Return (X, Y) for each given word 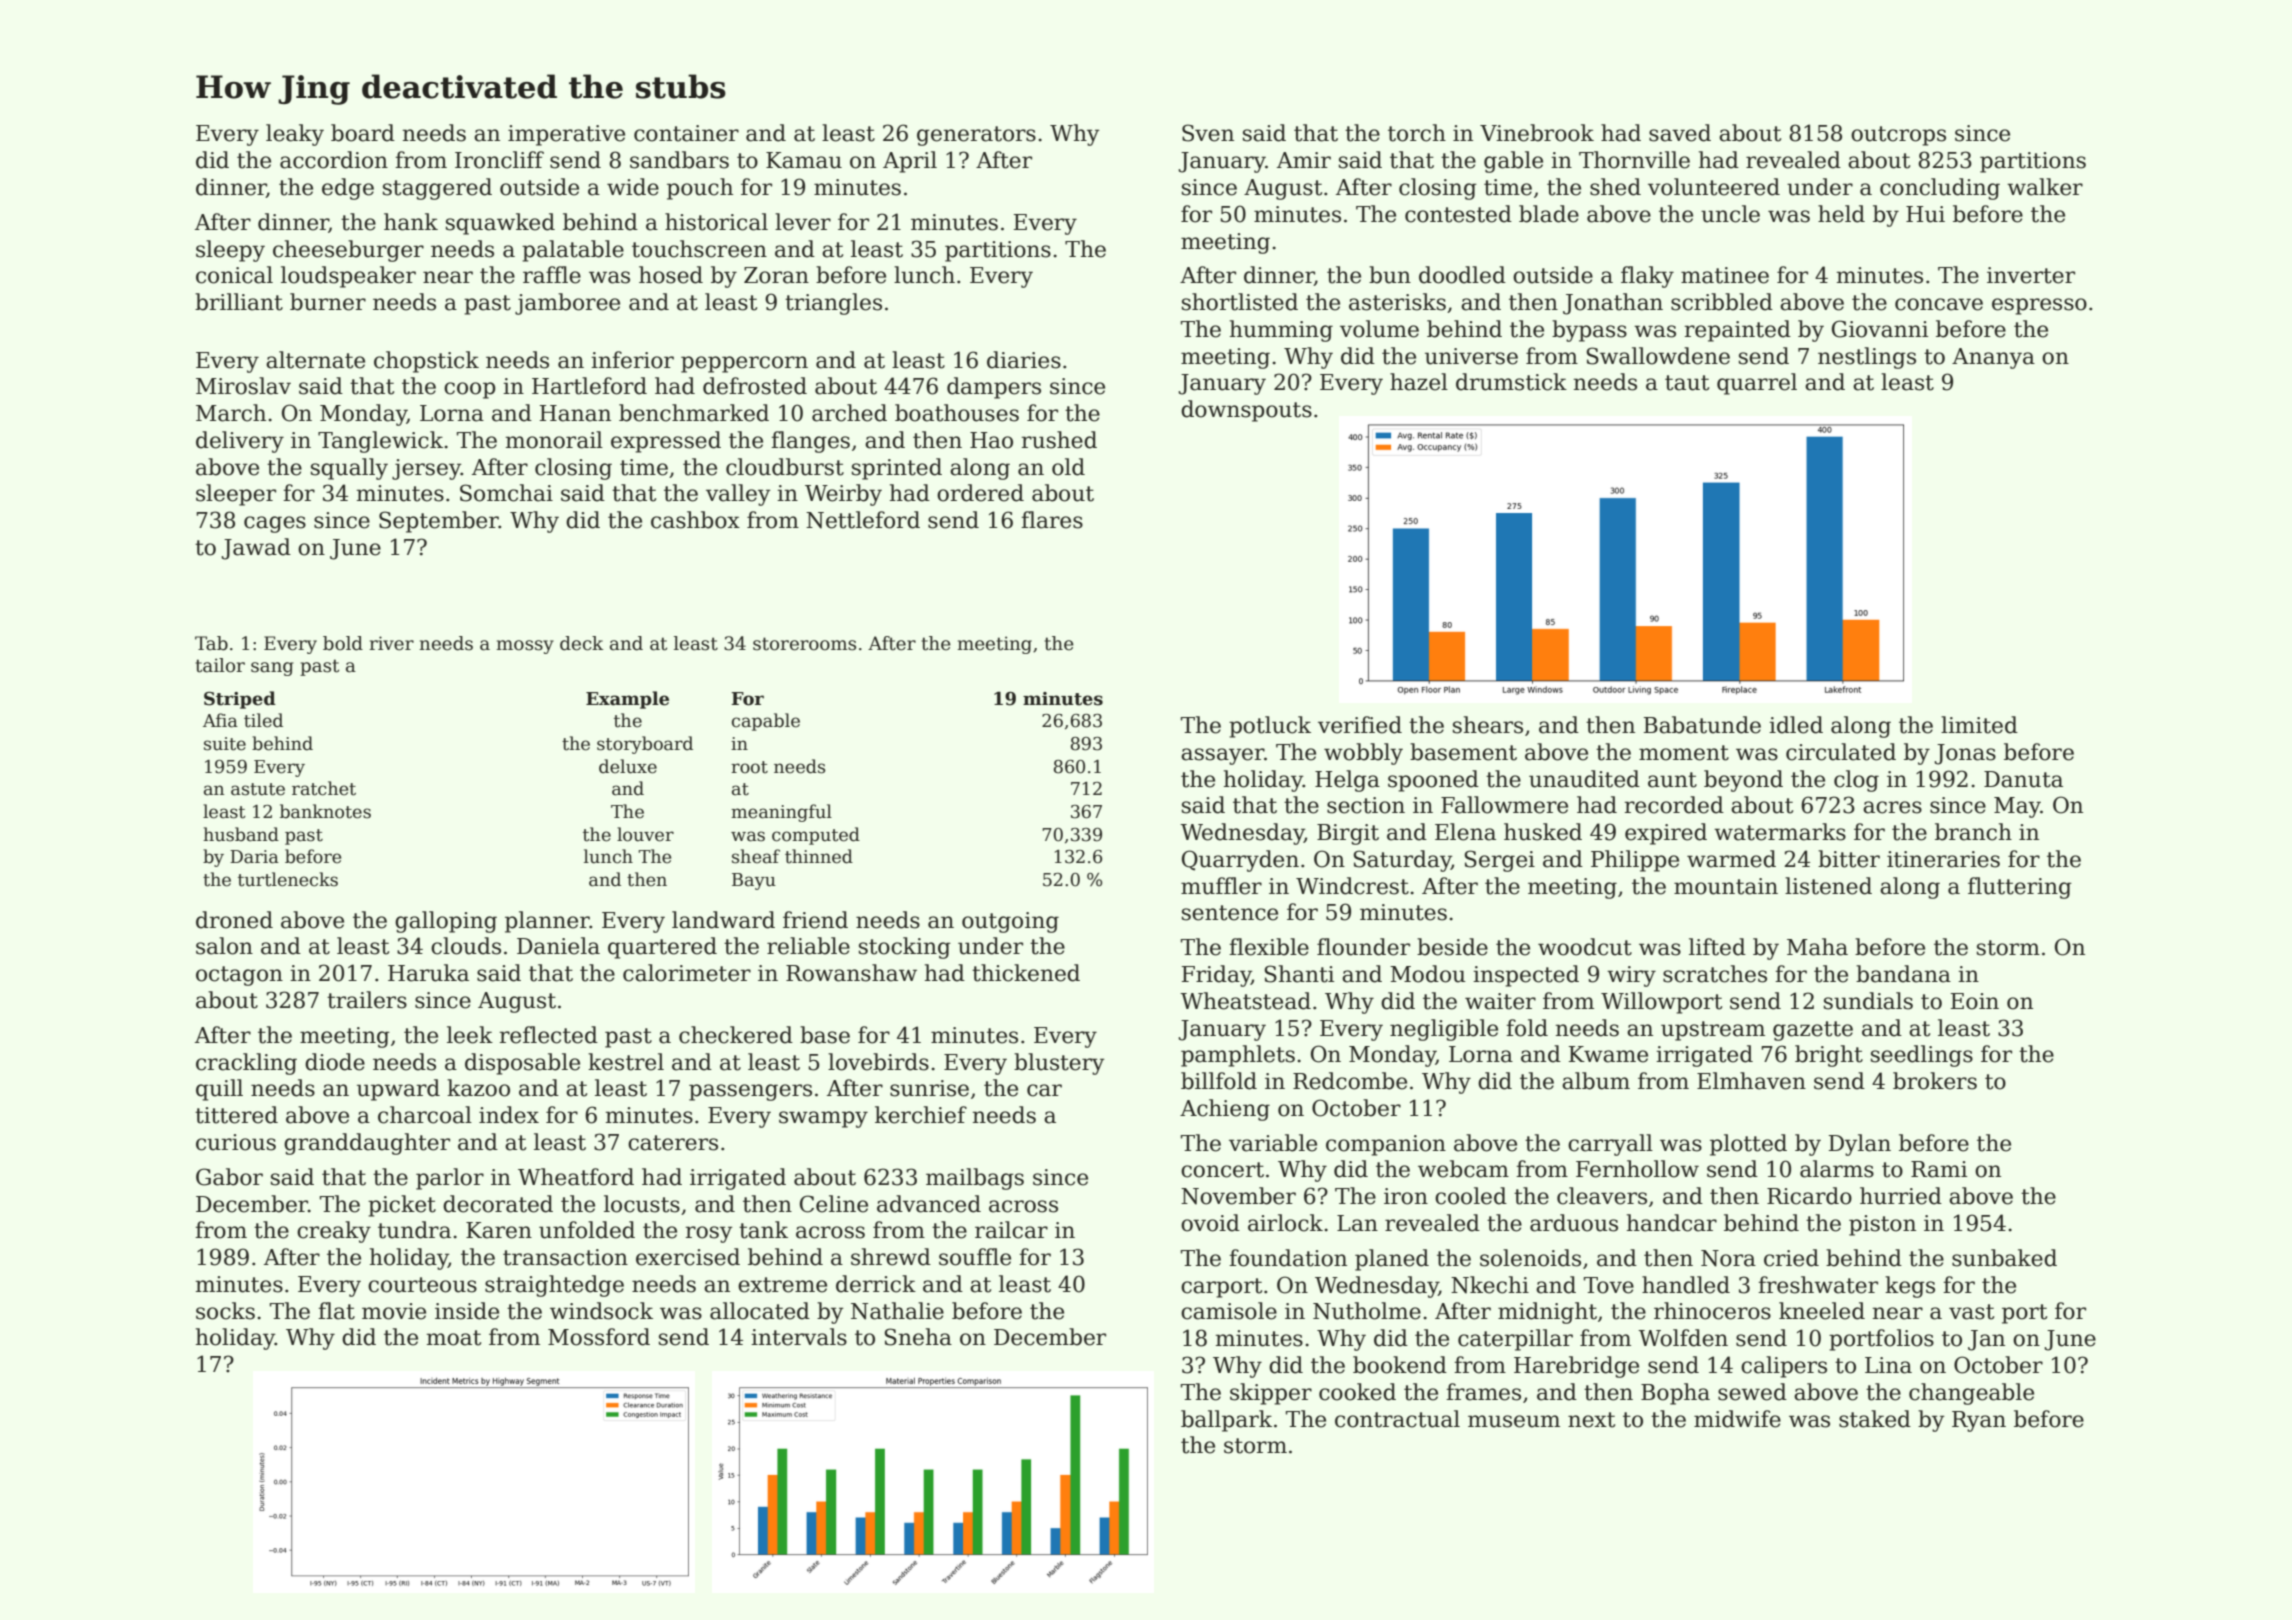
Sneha (918, 1337)
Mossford (599, 1337)
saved (1680, 133)
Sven (1208, 133)
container (686, 133)
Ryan (1979, 1421)
